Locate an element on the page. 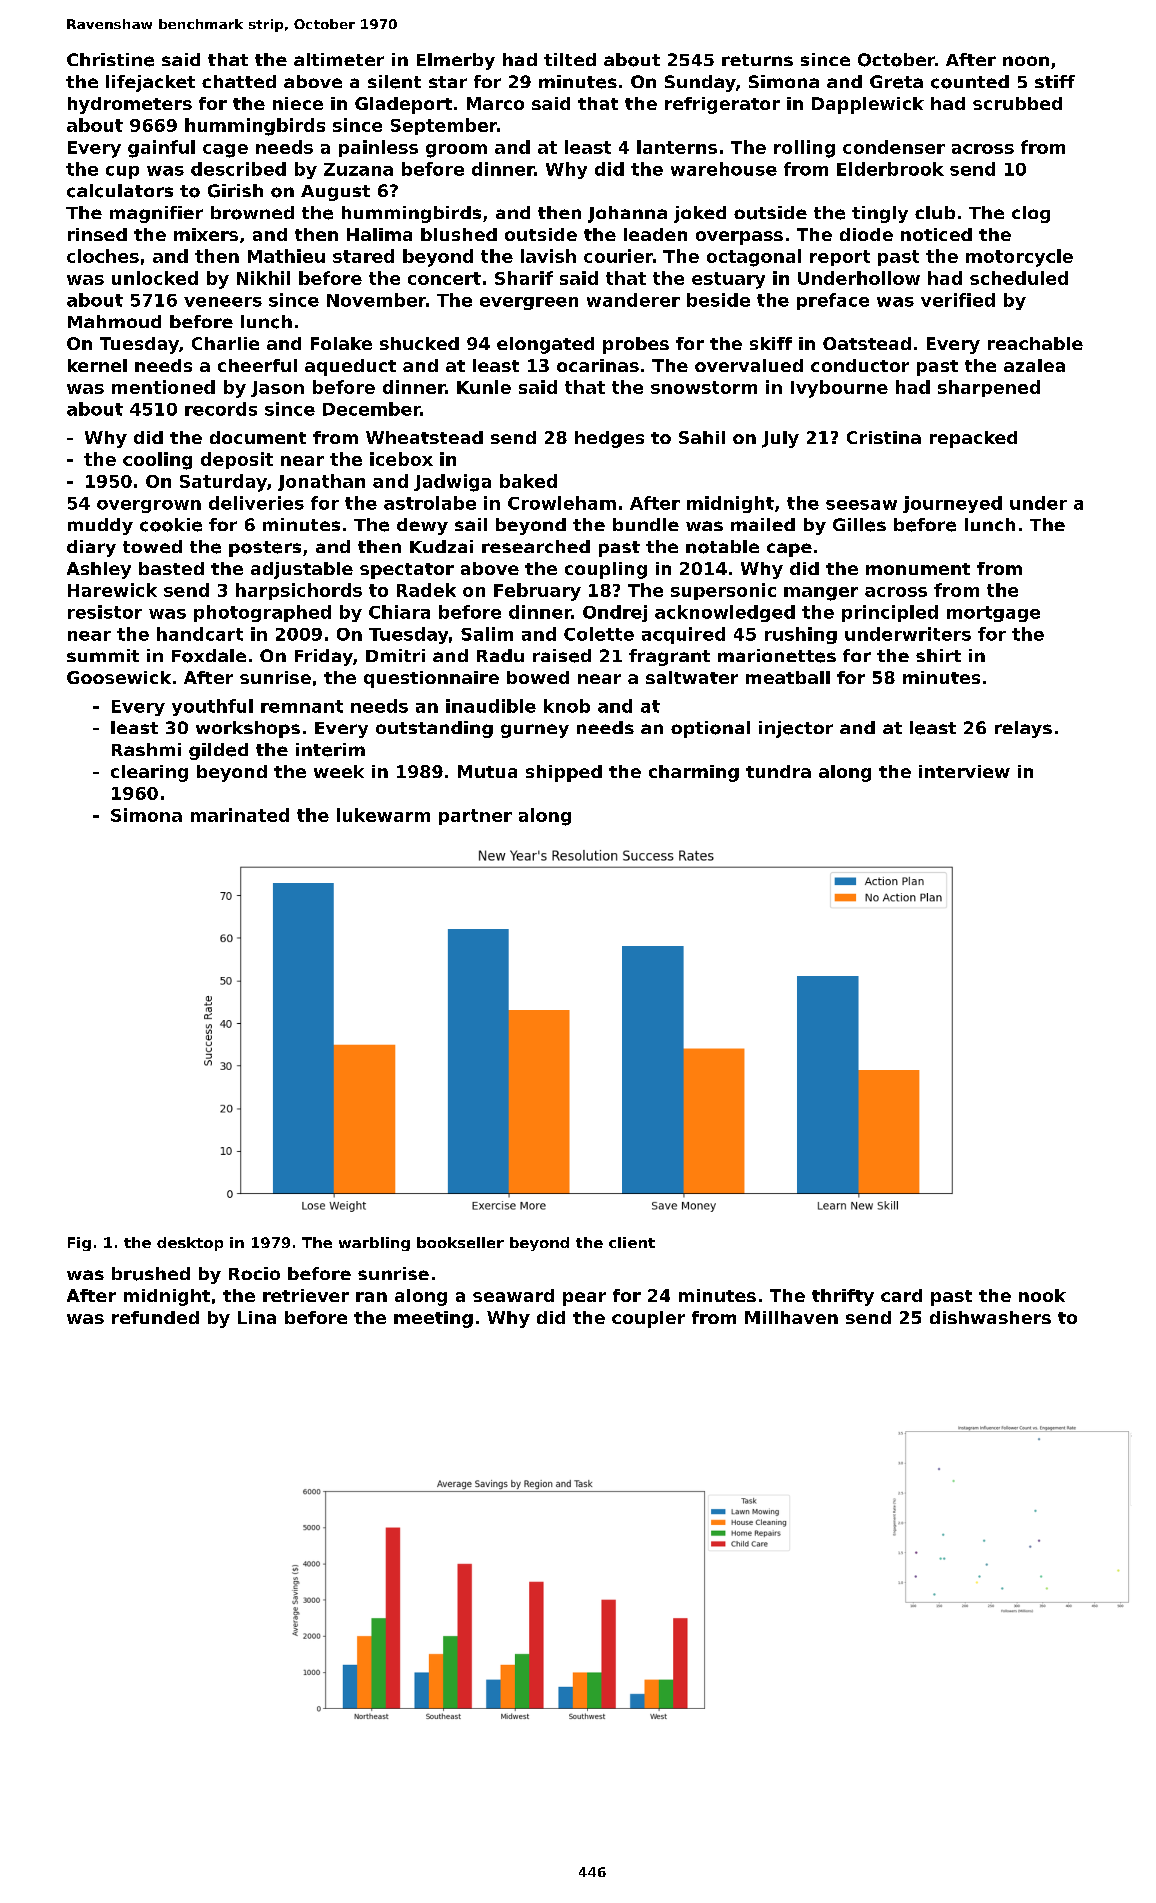  partner is located at coordinates (475, 817).
